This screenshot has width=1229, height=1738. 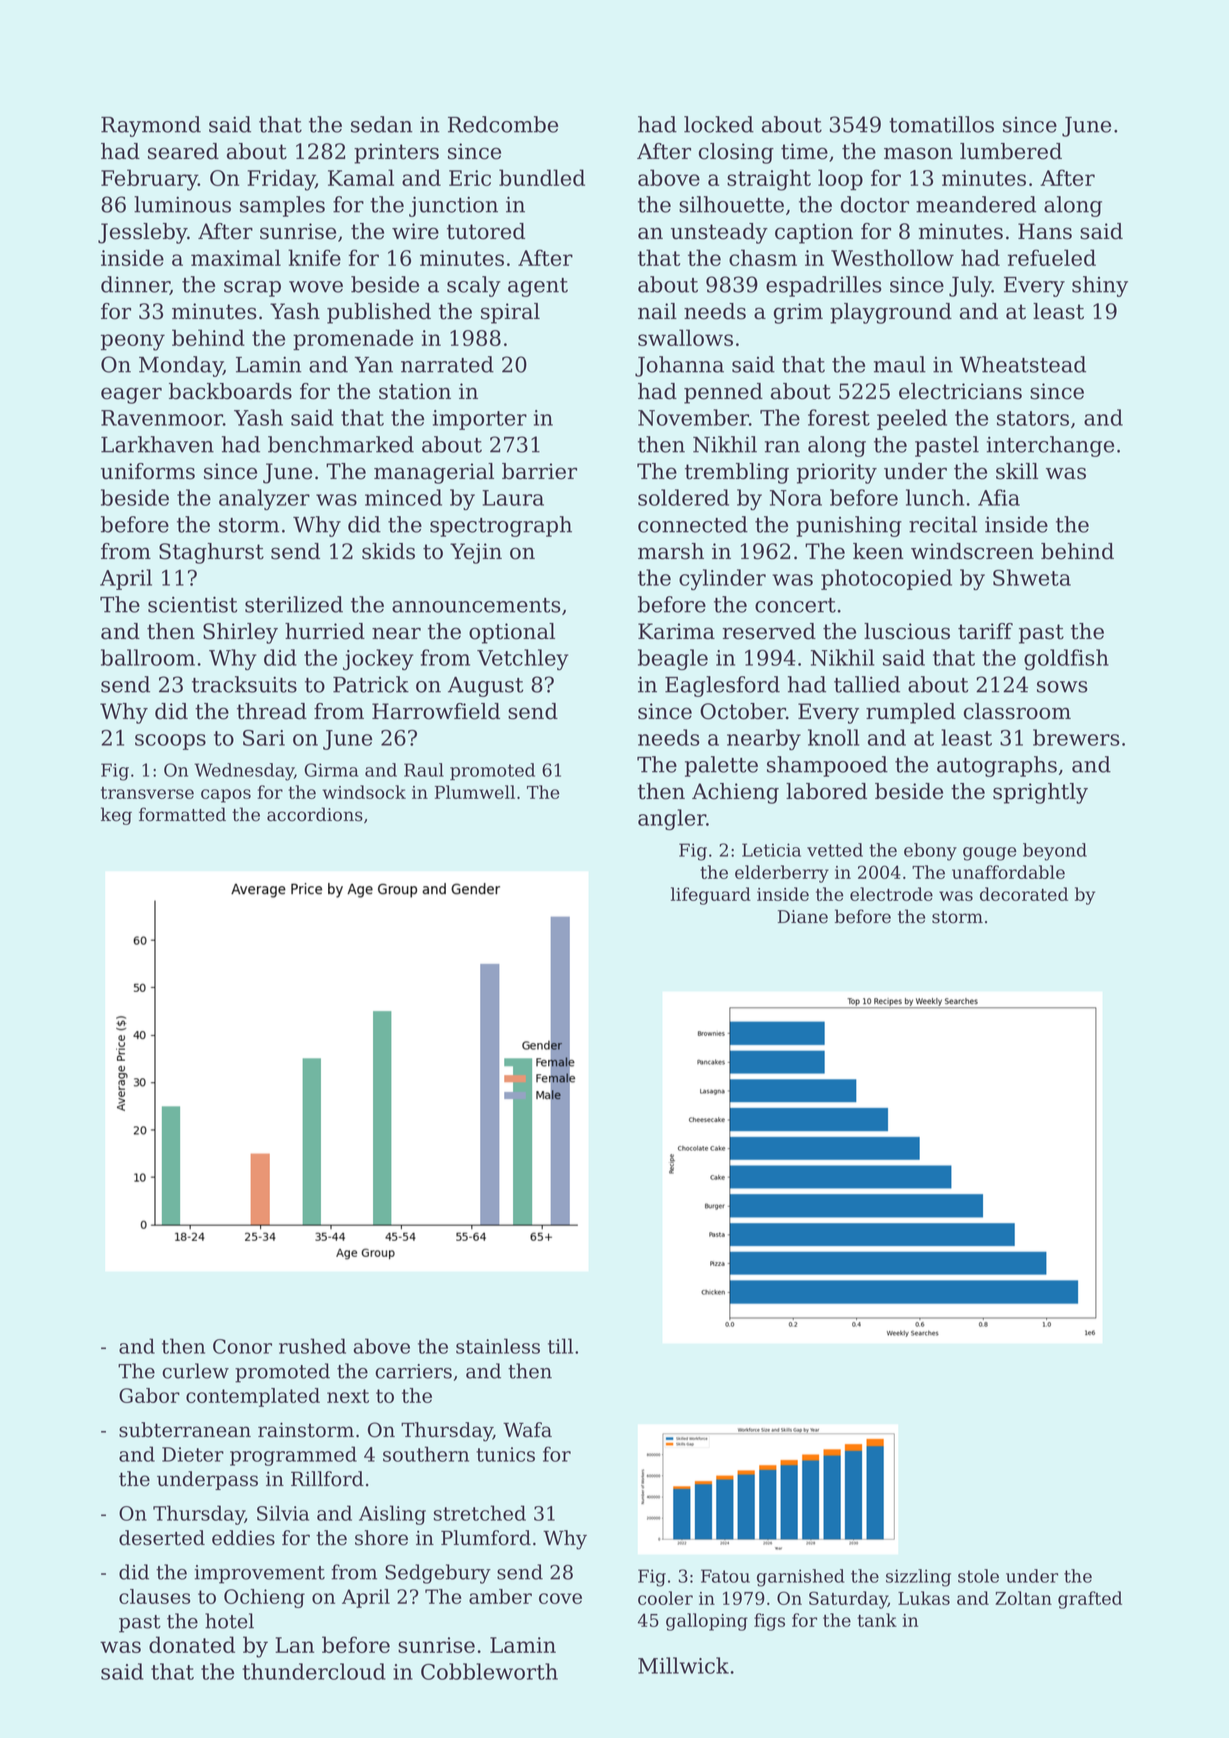 What do you see at coordinates (475, 792) in the screenshot?
I see `Plumwell` at bounding box center [475, 792].
